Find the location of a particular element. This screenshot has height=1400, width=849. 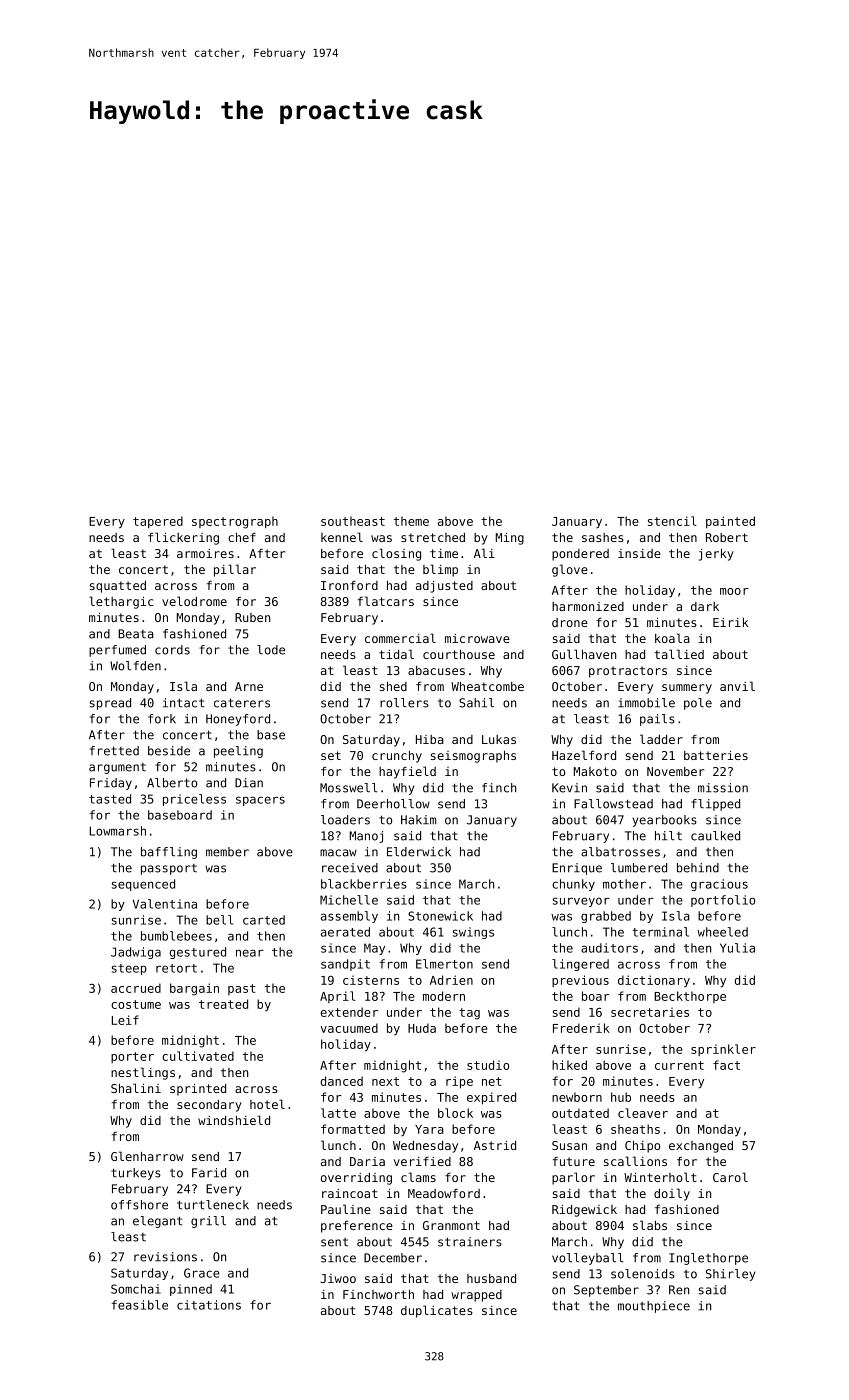

jerky is located at coordinates (716, 555).
